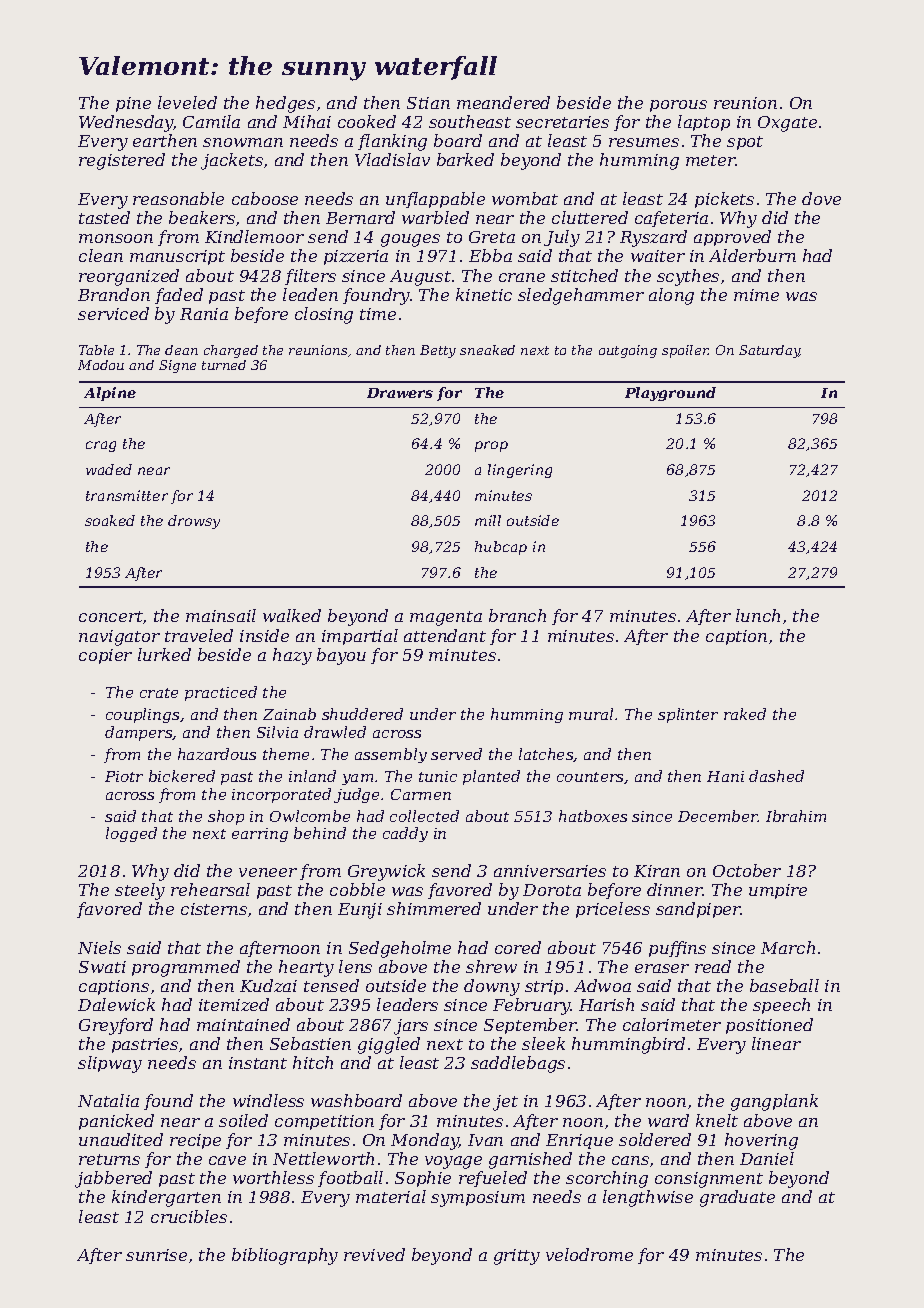 This page has height=1308, width=924. I want to click on lunch, so click(758, 615).
